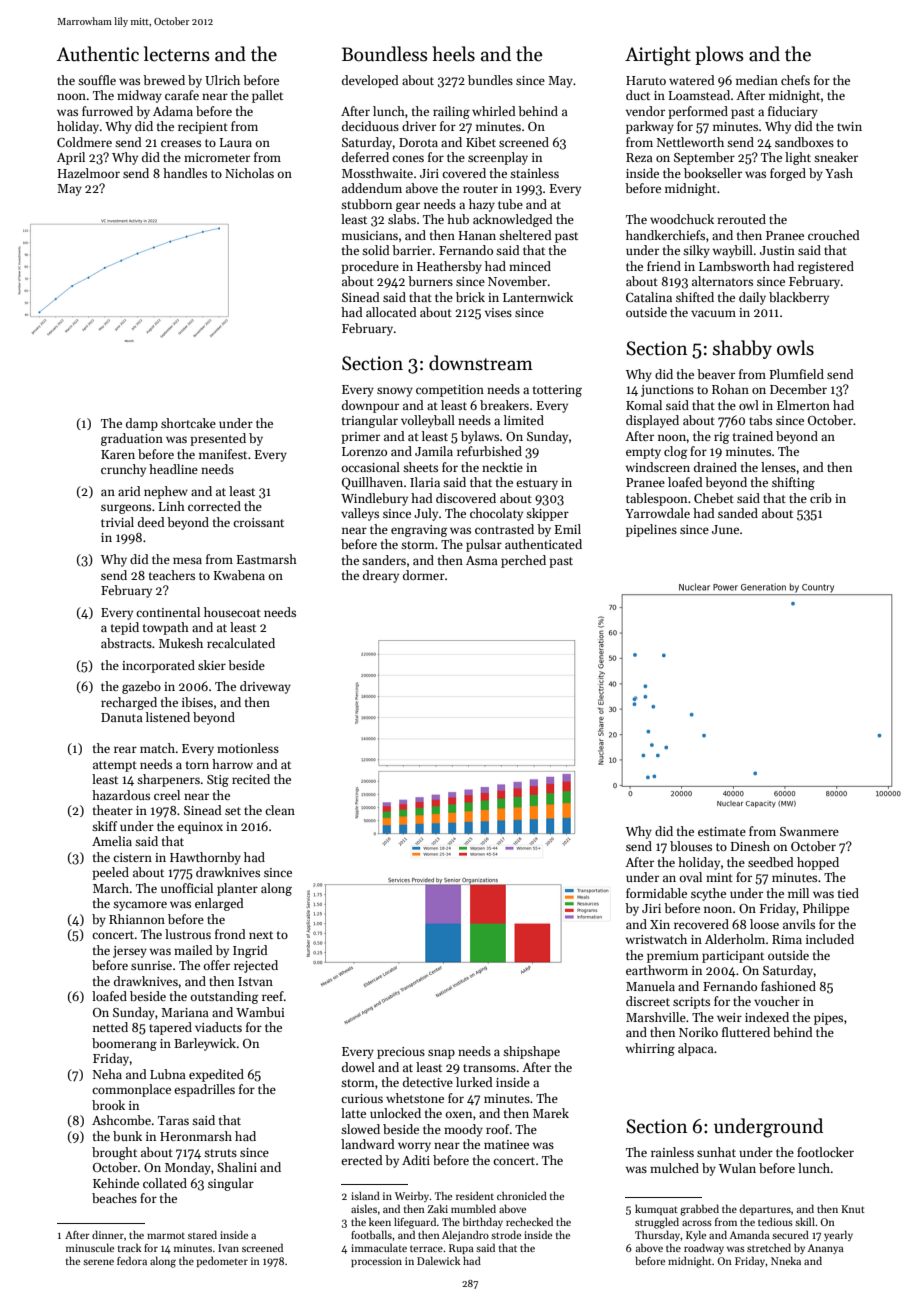 Image resolution: width=924 pixels, height=1308 pixels. I want to click on graduation, so click(132, 439).
